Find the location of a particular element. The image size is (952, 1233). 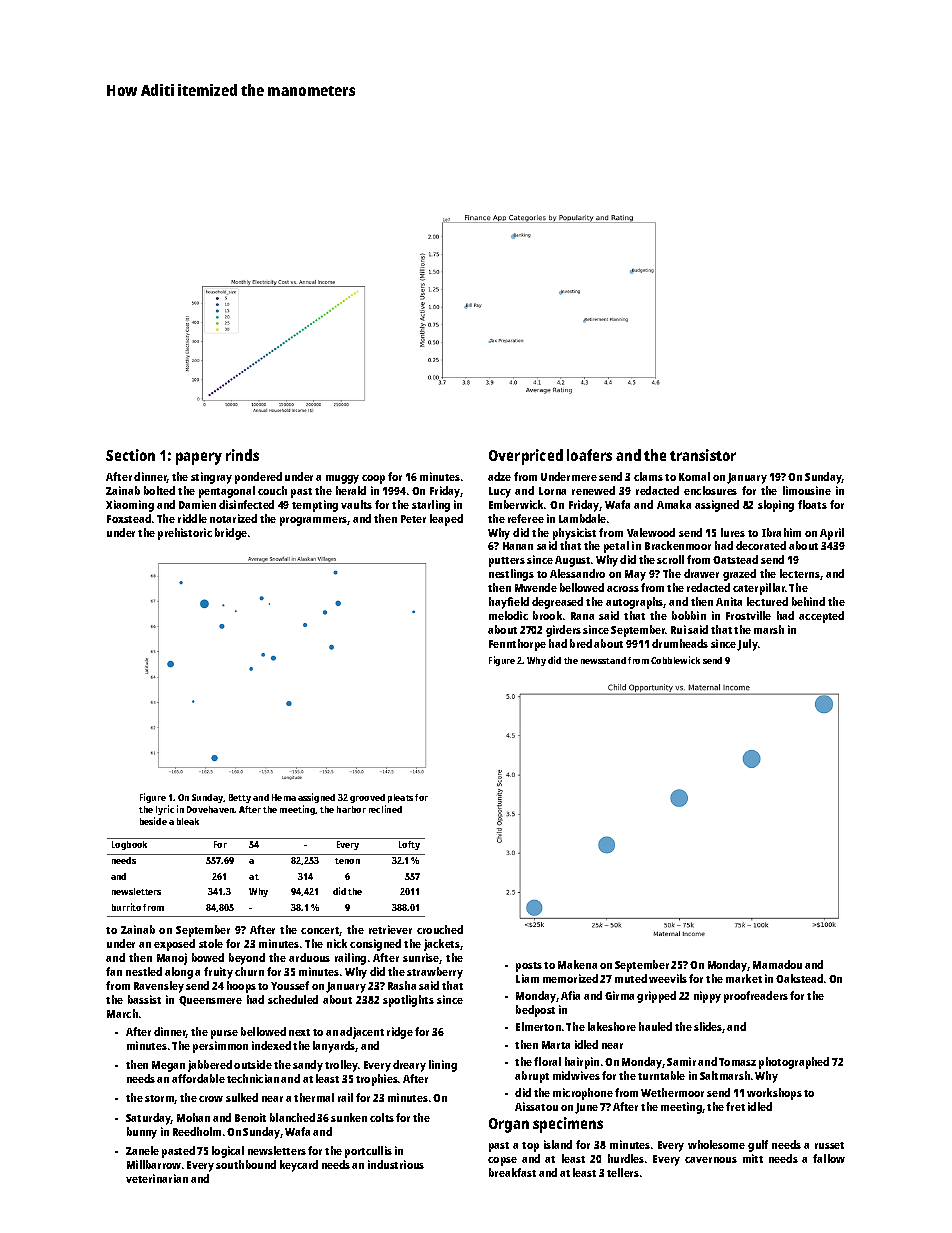

putters is located at coordinates (507, 562).
